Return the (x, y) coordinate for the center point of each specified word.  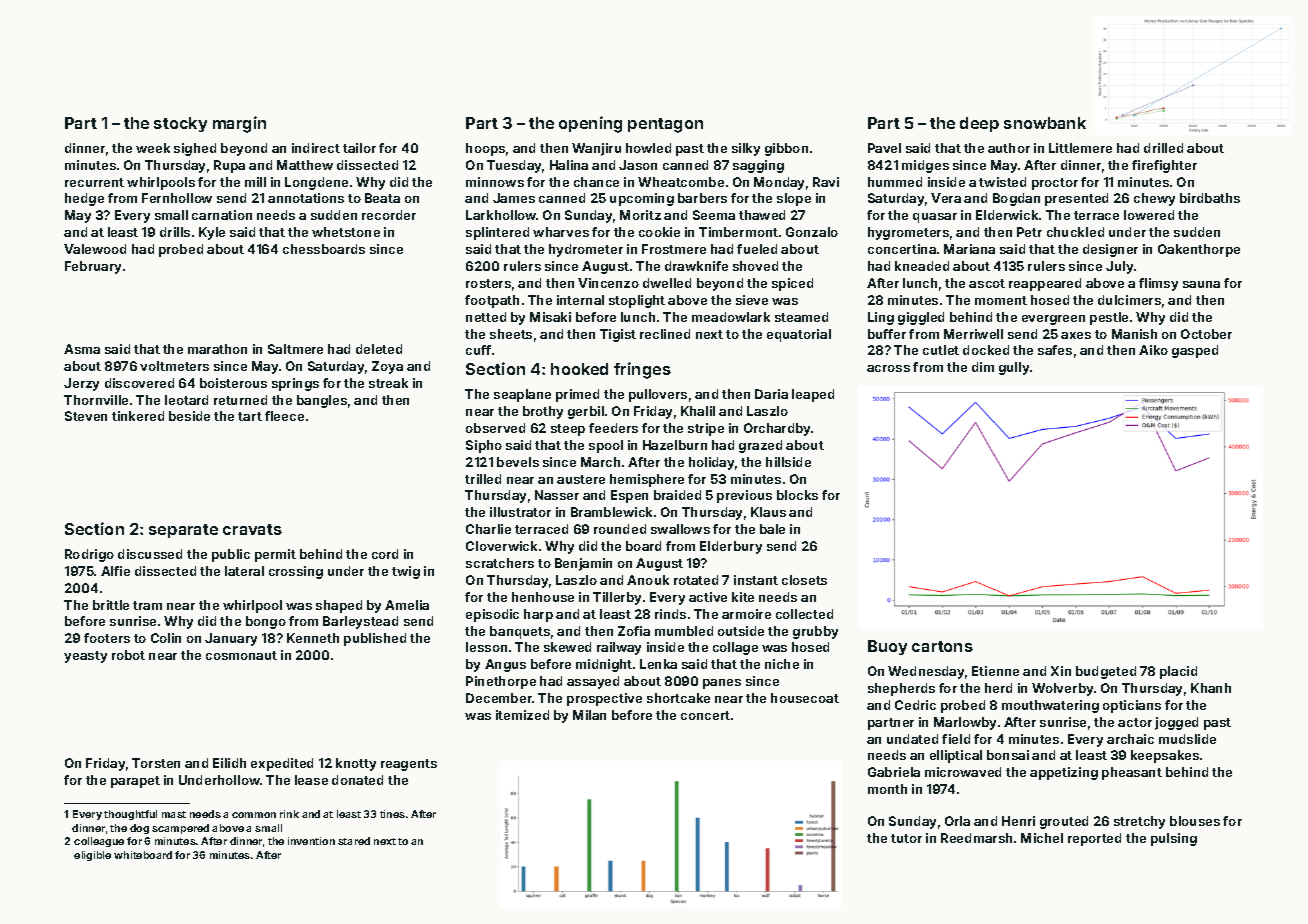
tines (392, 814)
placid (1178, 672)
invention (311, 841)
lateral (244, 571)
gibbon (786, 149)
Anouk (648, 580)
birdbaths (1210, 198)
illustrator (520, 512)
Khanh (1211, 688)
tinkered (138, 416)
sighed (195, 149)
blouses (1195, 821)
